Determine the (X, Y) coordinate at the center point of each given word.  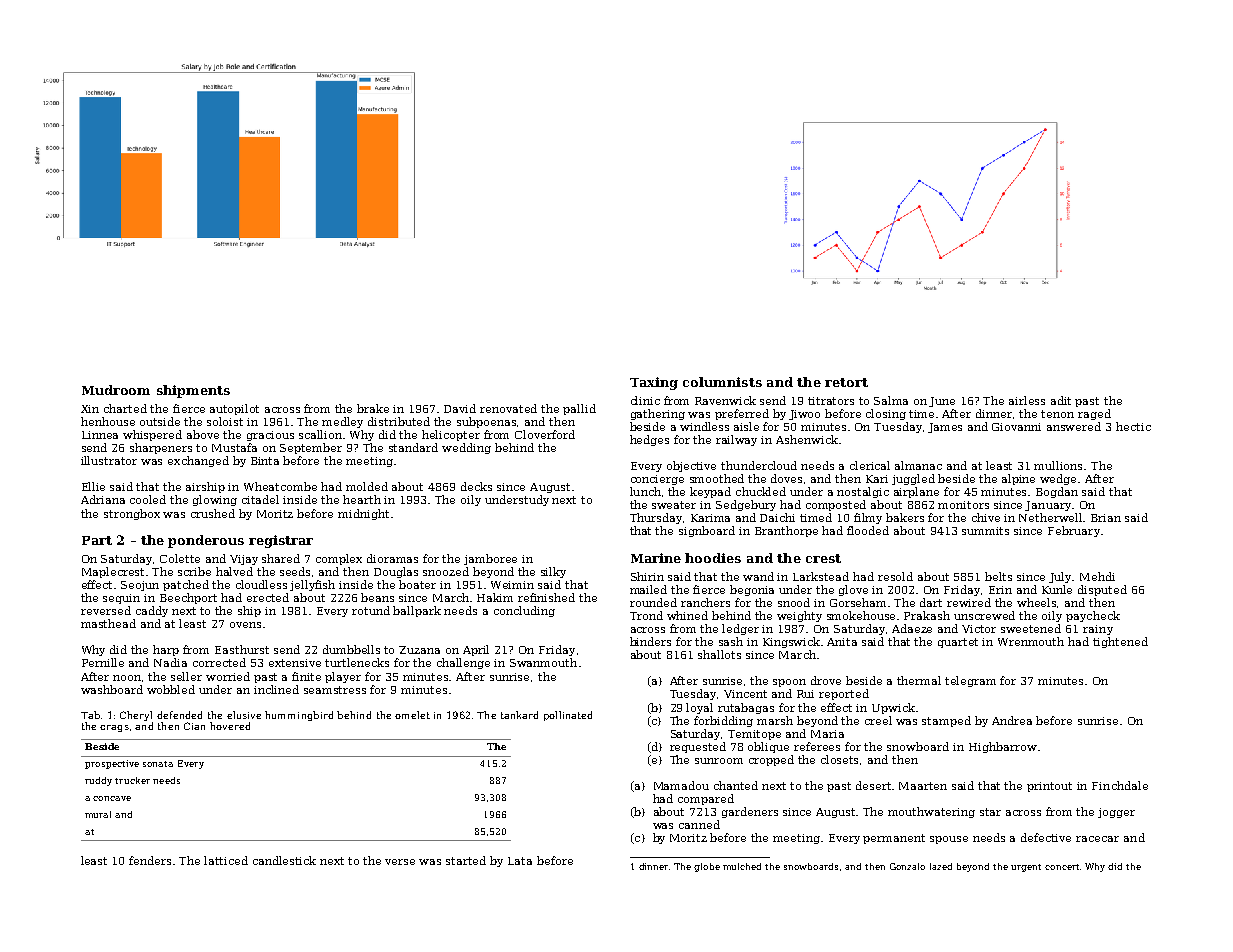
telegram (970, 681)
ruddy (98, 781)
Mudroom (116, 390)
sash (731, 641)
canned (699, 824)
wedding (466, 448)
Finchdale (1120, 785)
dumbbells (351, 649)
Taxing (654, 383)
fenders (150, 860)
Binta (265, 461)
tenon (1057, 414)
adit (1061, 400)
